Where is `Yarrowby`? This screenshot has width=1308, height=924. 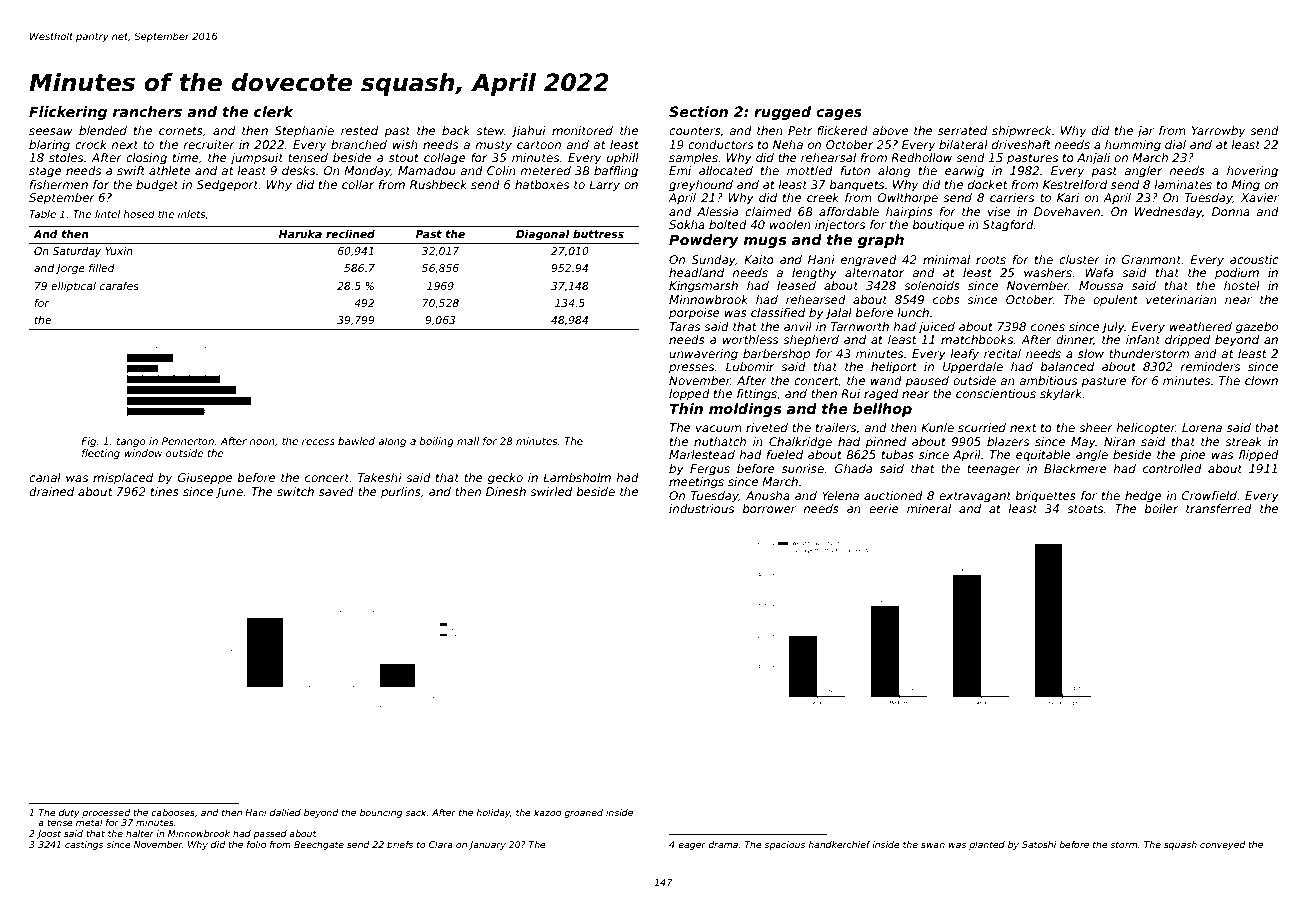
Yarrowby is located at coordinates (1218, 132).
